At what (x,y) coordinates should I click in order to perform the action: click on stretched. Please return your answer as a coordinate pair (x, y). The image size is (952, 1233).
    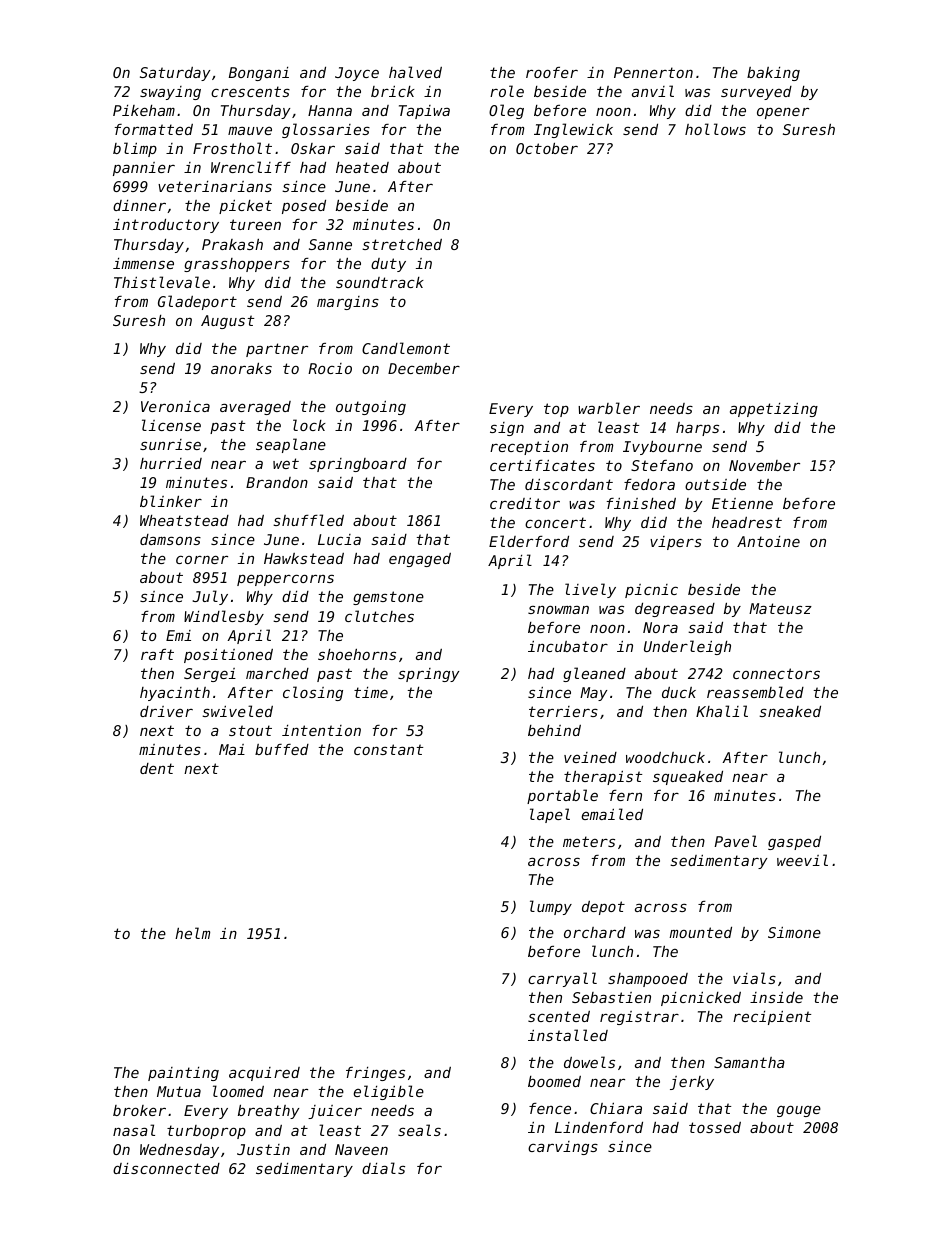
    Looking at the image, I should click on (402, 244).
